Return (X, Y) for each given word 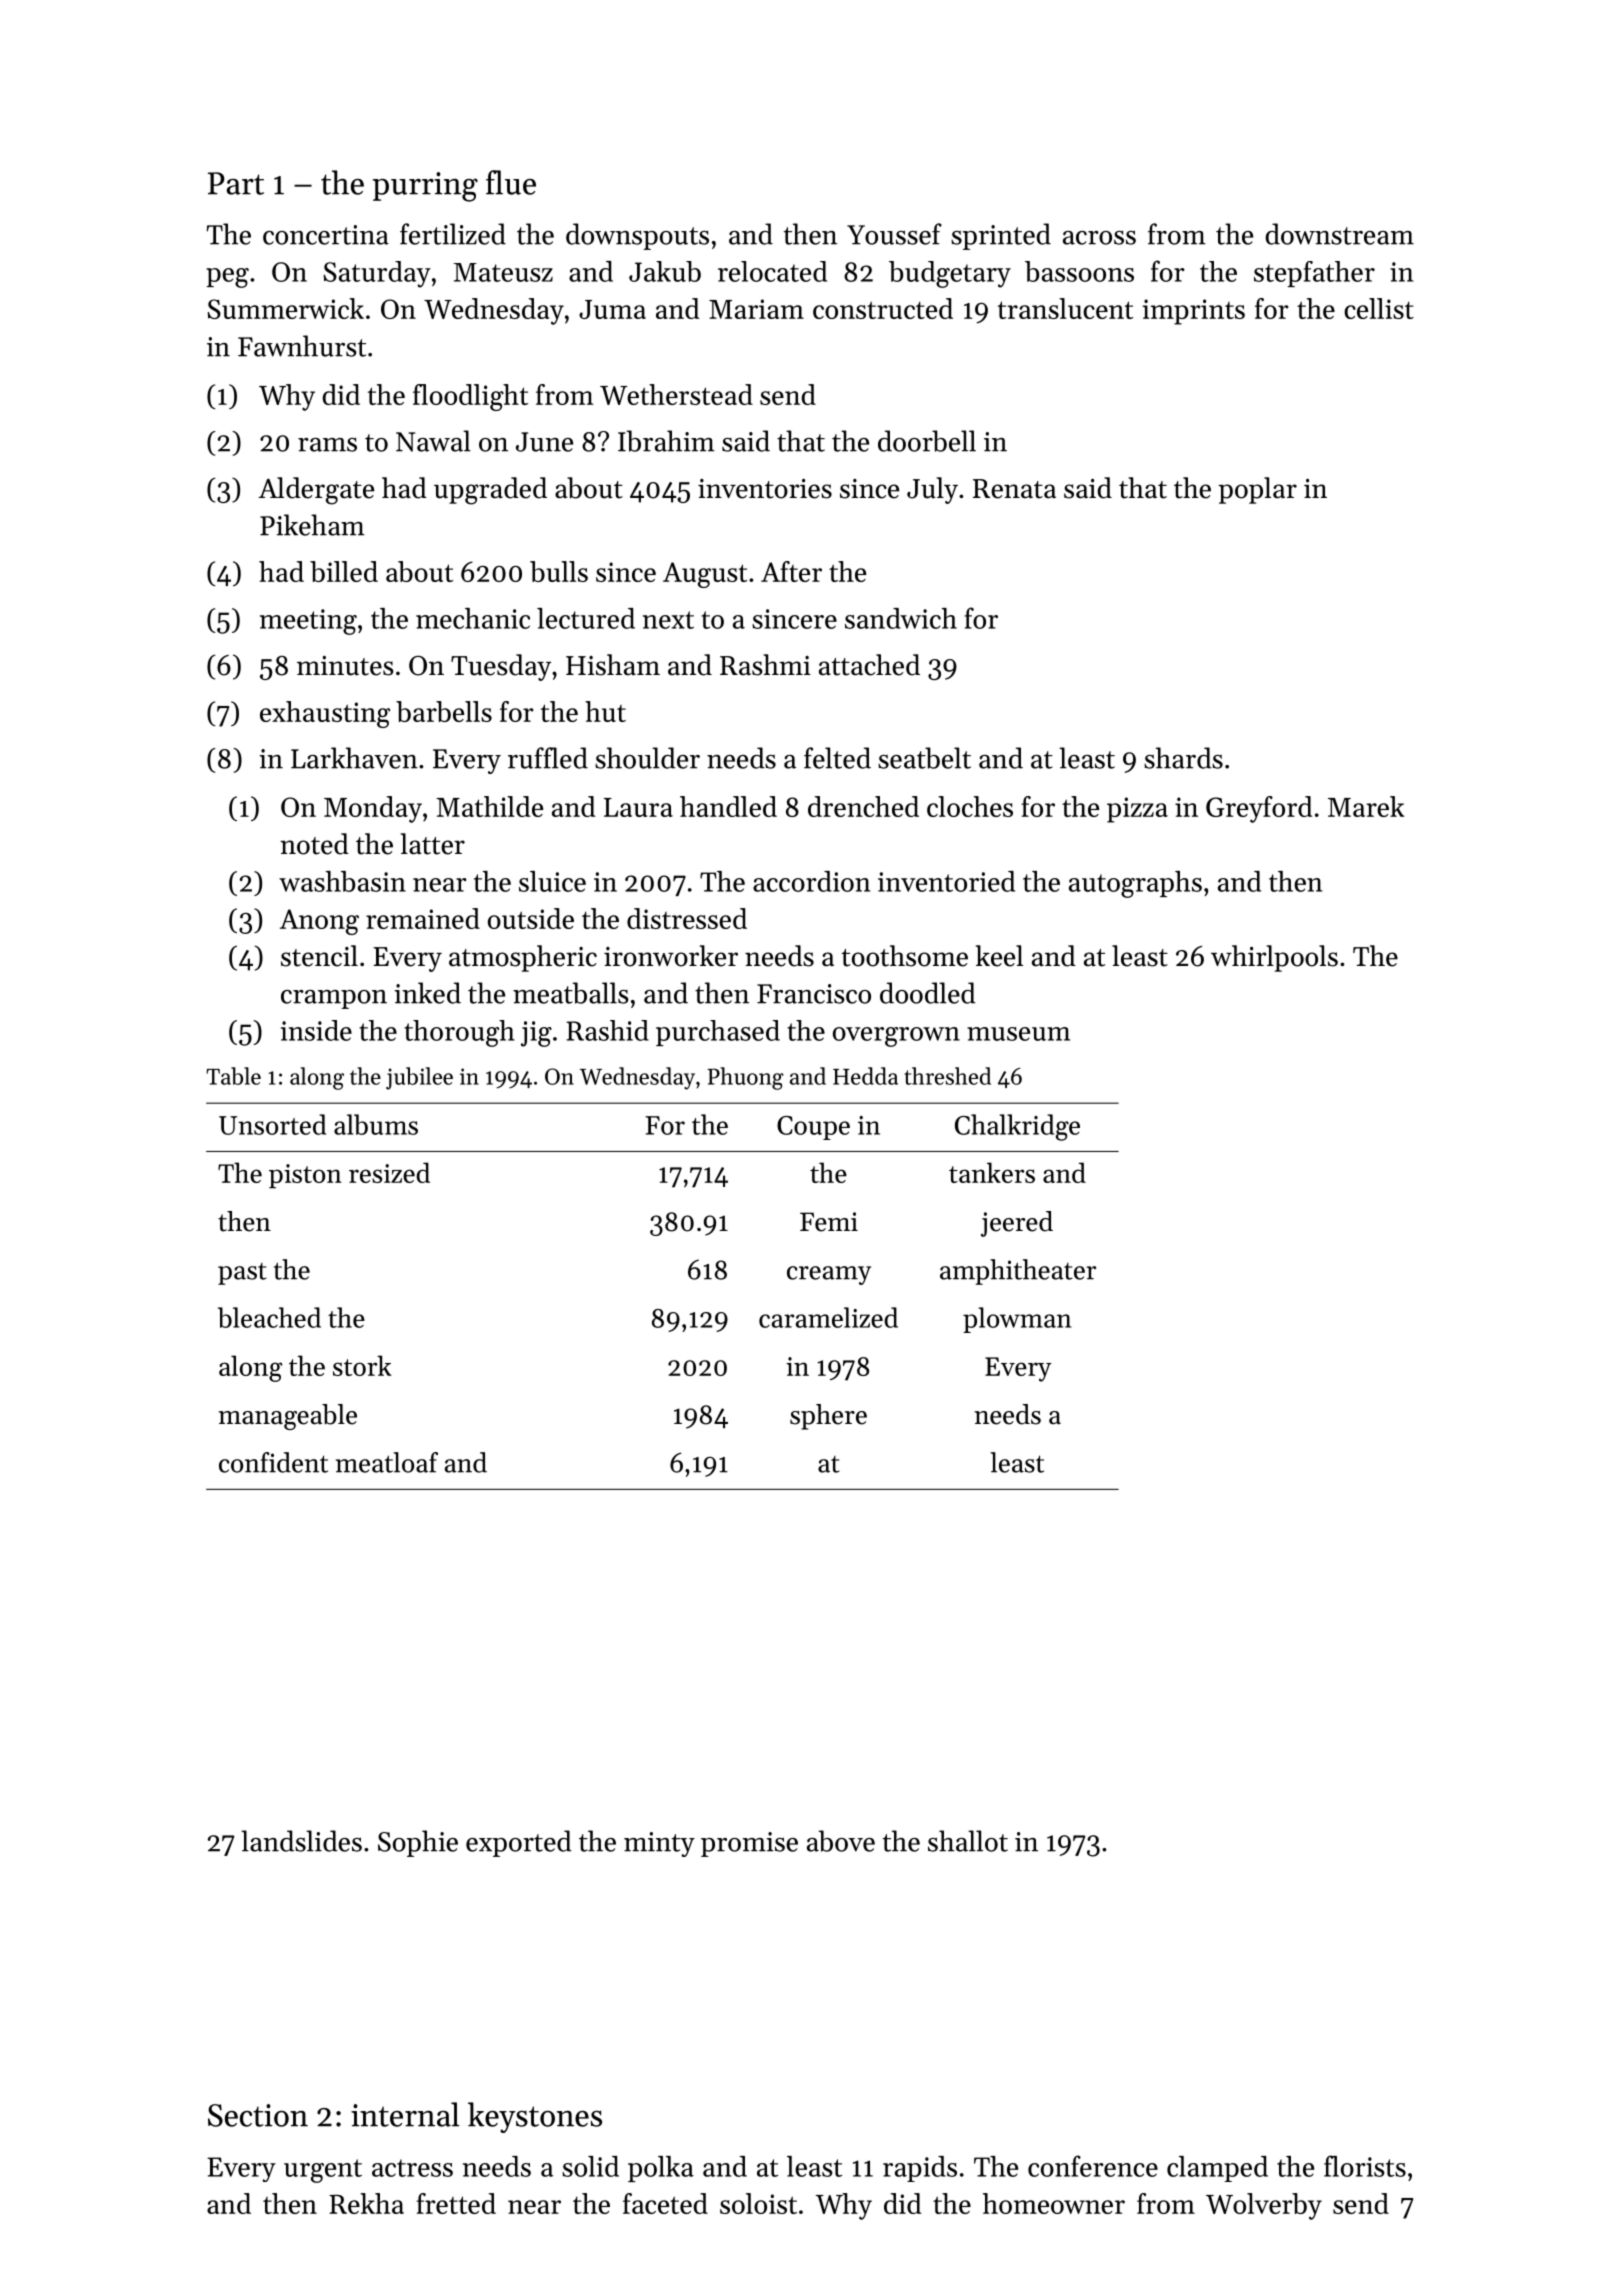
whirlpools (1274, 958)
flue (511, 182)
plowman (1017, 1320)
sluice (552, 881)
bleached (269, 1317)
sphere (828, 1417)
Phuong (745, 1078)
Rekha (366, 2203)
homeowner (1054, 2203)
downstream (1339, 234)
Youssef (894, 234)
